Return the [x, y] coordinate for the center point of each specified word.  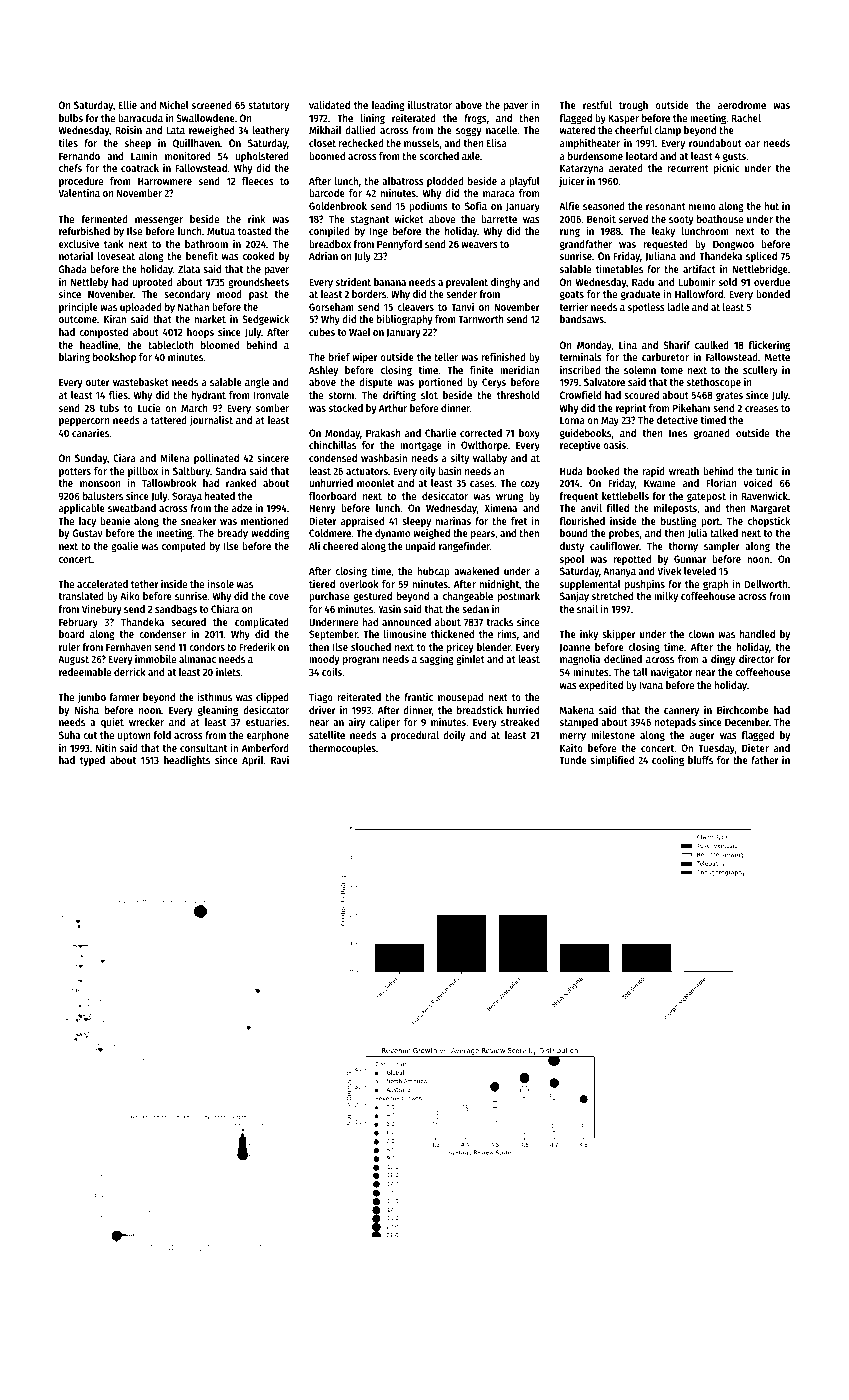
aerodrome [742, 105]
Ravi [280, 759]
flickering [769, 346]
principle [78, 308]
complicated [262, 623]
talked [724, 533]
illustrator [430, 104]
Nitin [106, 747]
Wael [359, 332]
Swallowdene [205, 118]
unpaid [421, 546]
